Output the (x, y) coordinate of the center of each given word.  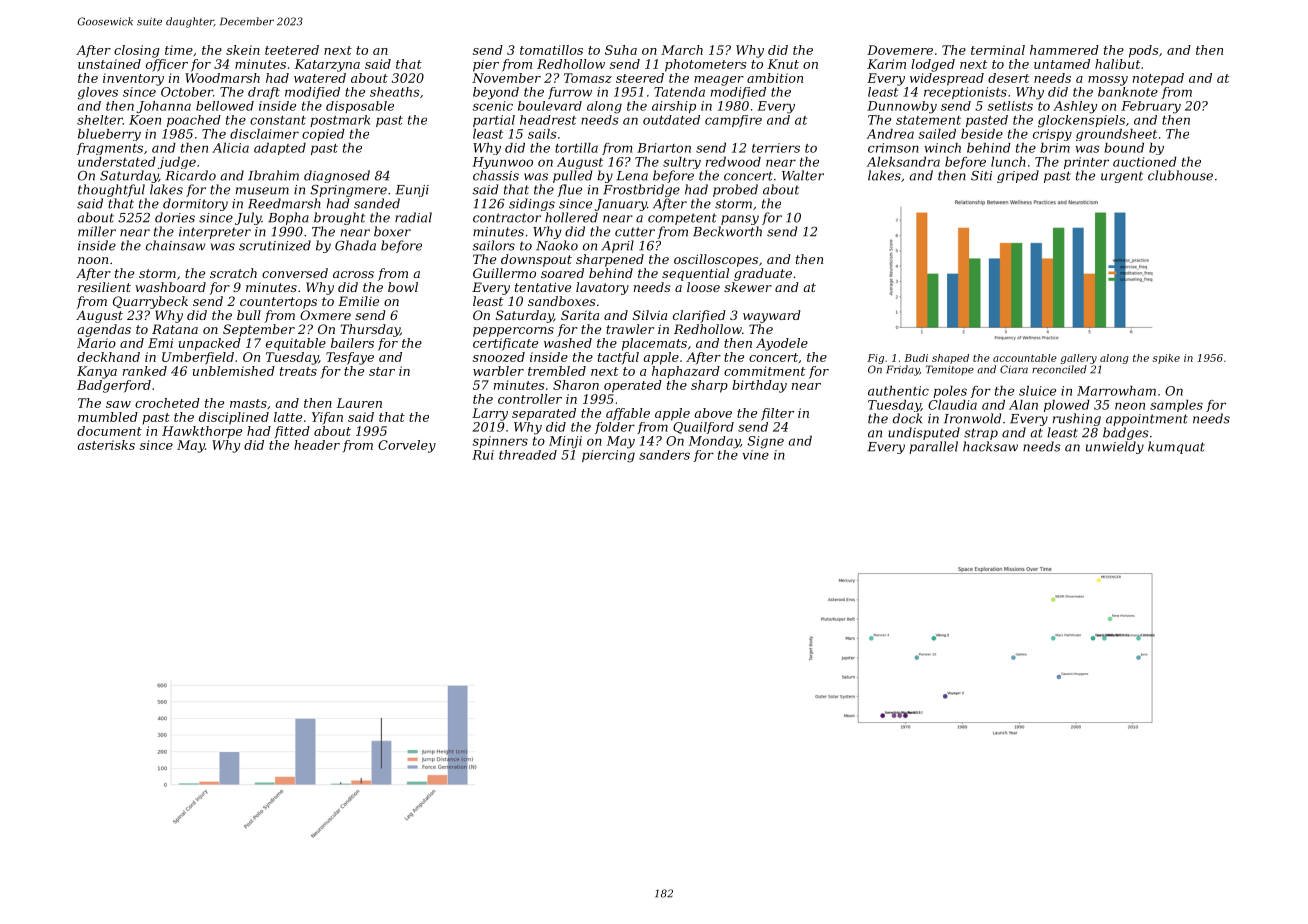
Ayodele (782, 344)
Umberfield (198, 358)
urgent (1122, 177)
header (317, 445)
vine (756, 455)
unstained (109, 64)
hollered (571, 217)
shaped (950, 359)
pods (1143, 51)
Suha (621, 50)
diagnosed (337, 176)
